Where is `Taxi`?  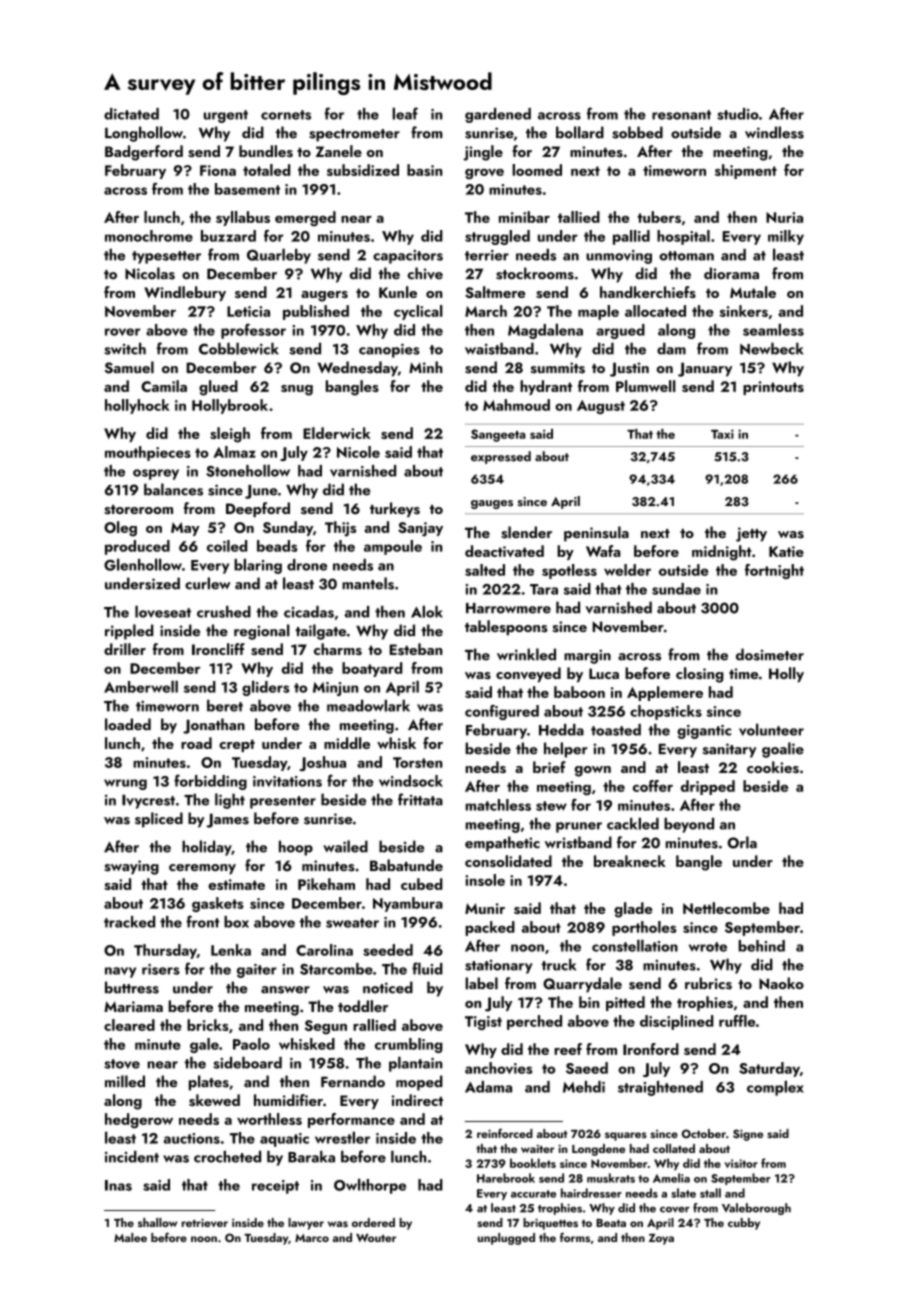 Taxi is located at coordinates (722, 434).
